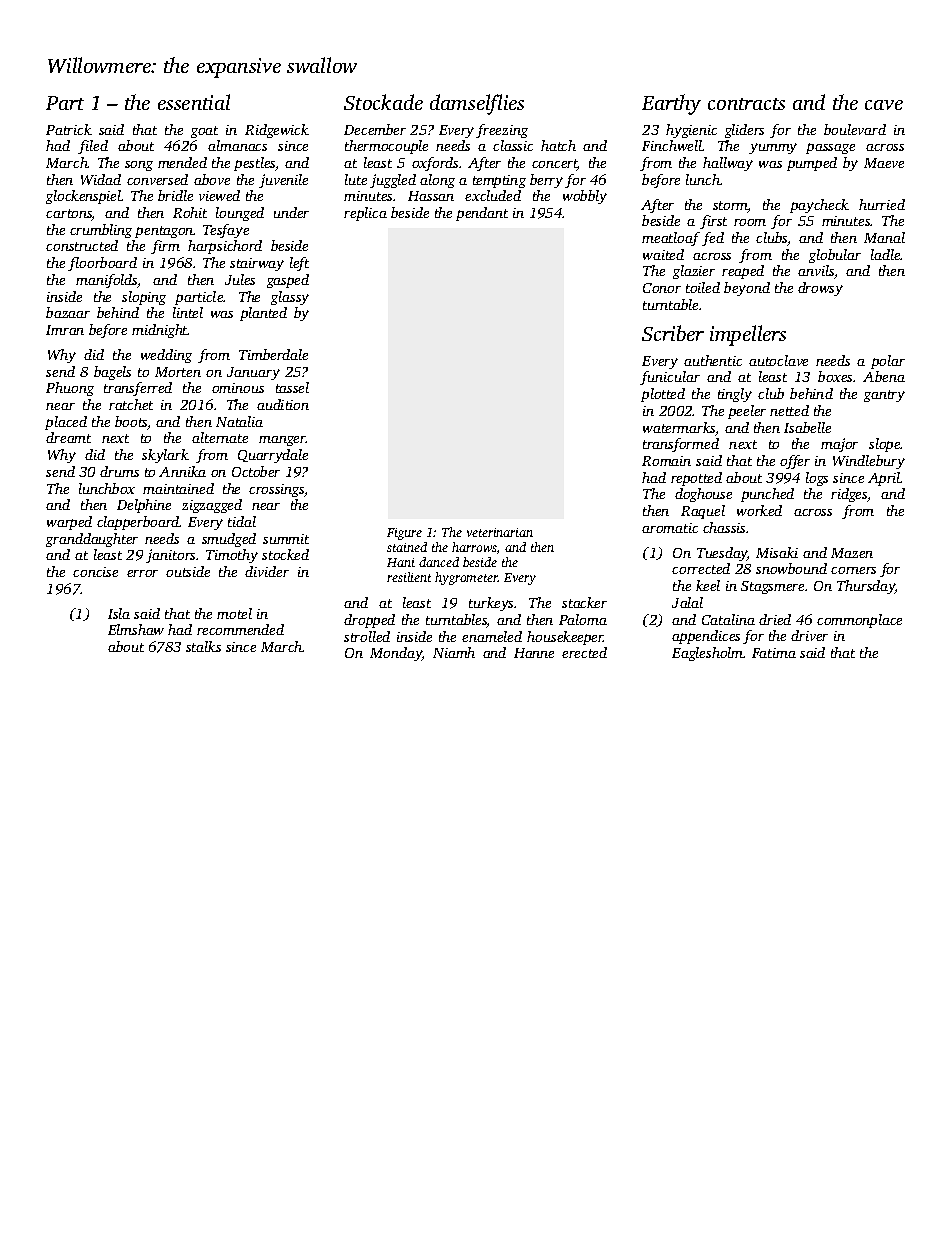 The width and height of the document is (952, 1233). What do you see at coordinates (807, 427) in the document?
I see `Isabelle` at bounding box center [807, 427].
